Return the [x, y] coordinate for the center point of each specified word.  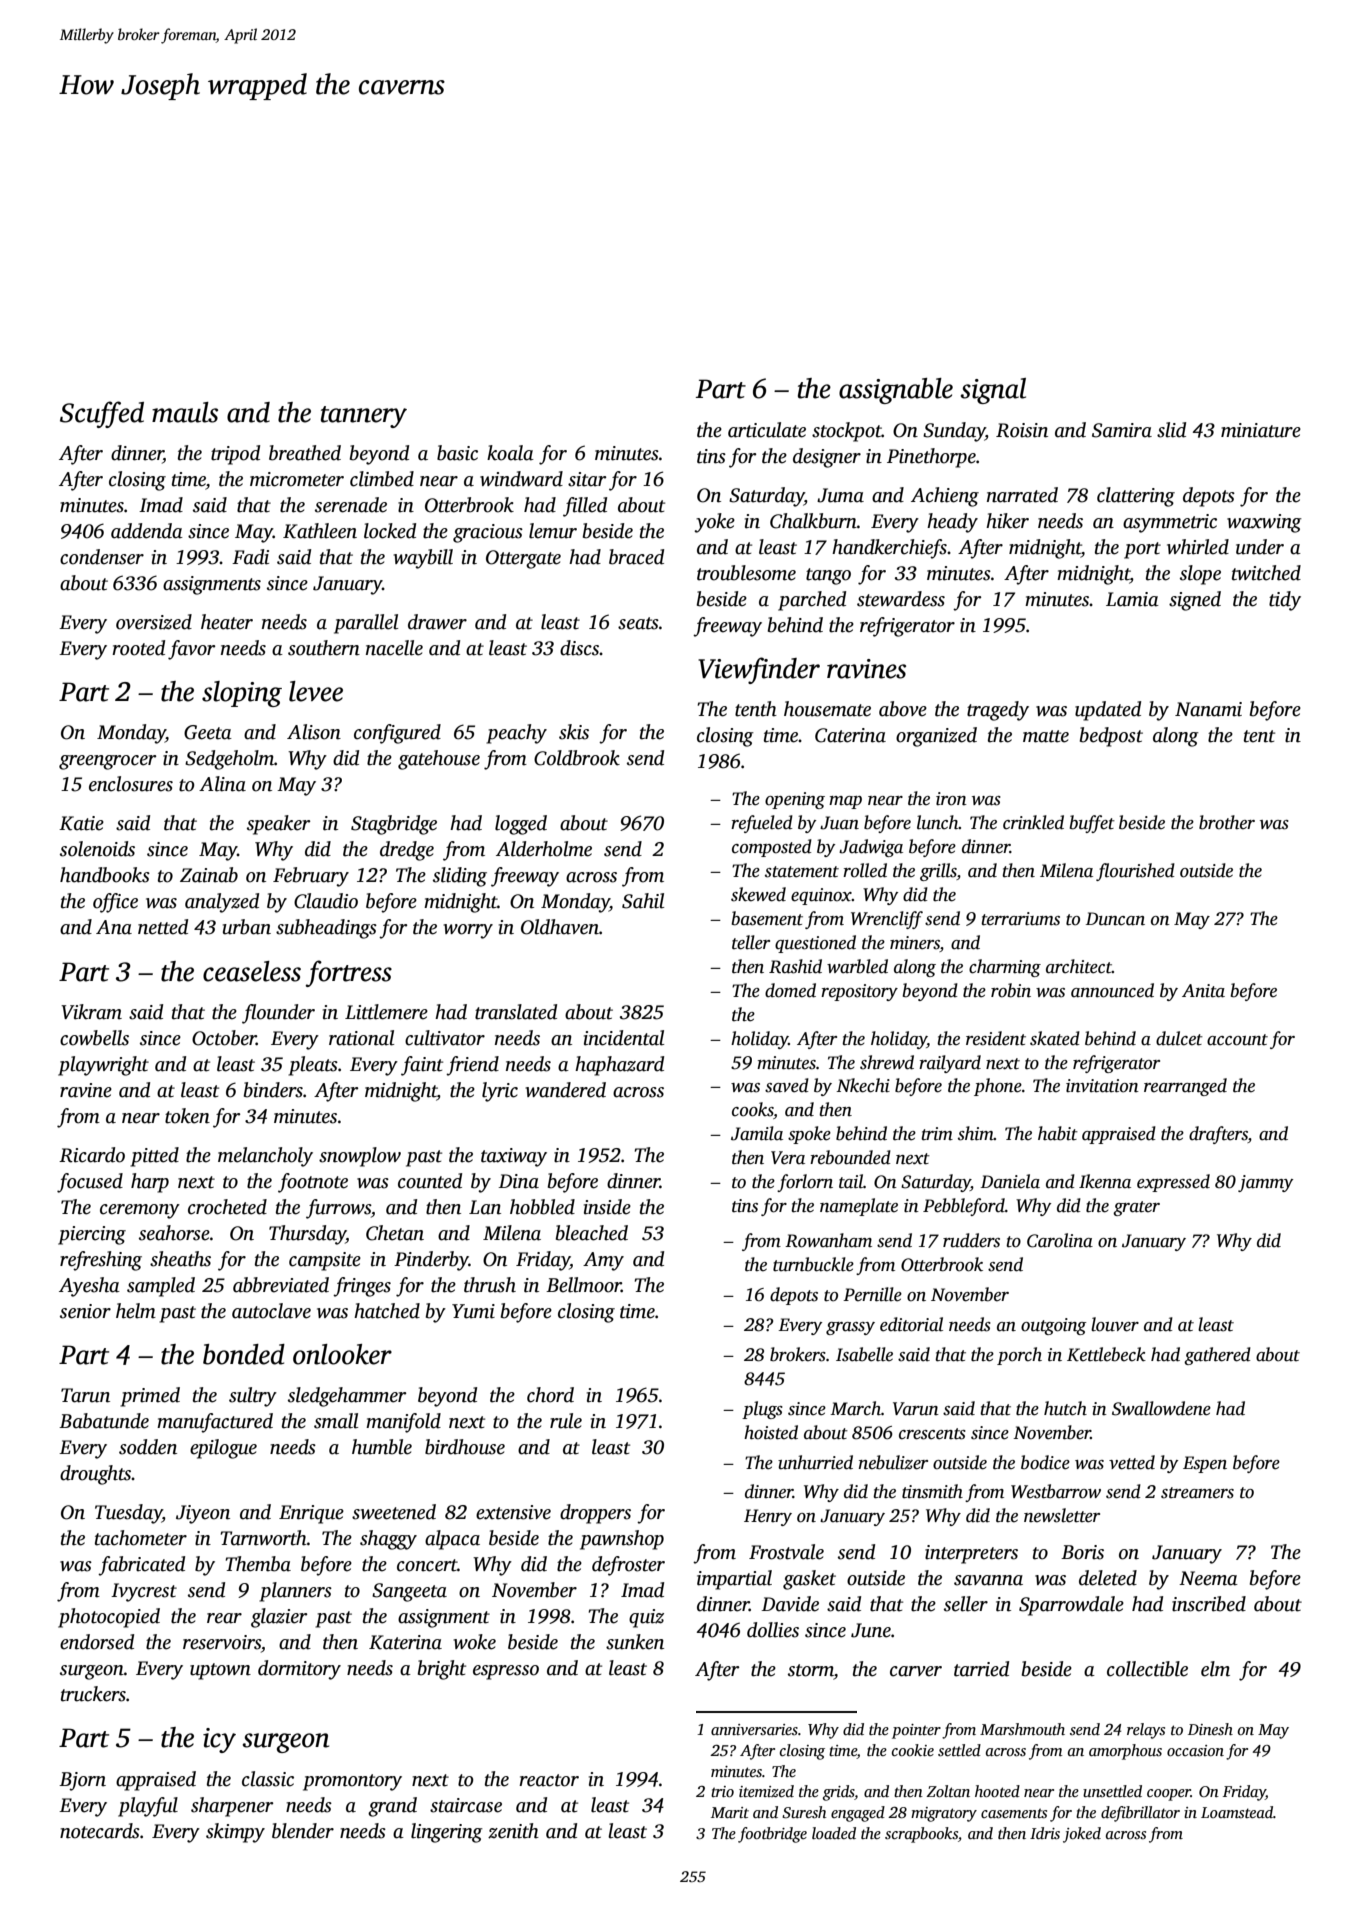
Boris [1082, 1552]
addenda [147, 531]
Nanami [1208, 709]
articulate [767, 430]
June [871, 1630]
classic [268, 1779]
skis [574, 732]
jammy [1265, 1183]
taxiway [514, 1157]
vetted [1132, 1462]
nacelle [394, 648]
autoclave [271, 1311]
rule [566, 1421]
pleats [313, 1066]
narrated [1022, 495]
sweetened [394, 1512]
